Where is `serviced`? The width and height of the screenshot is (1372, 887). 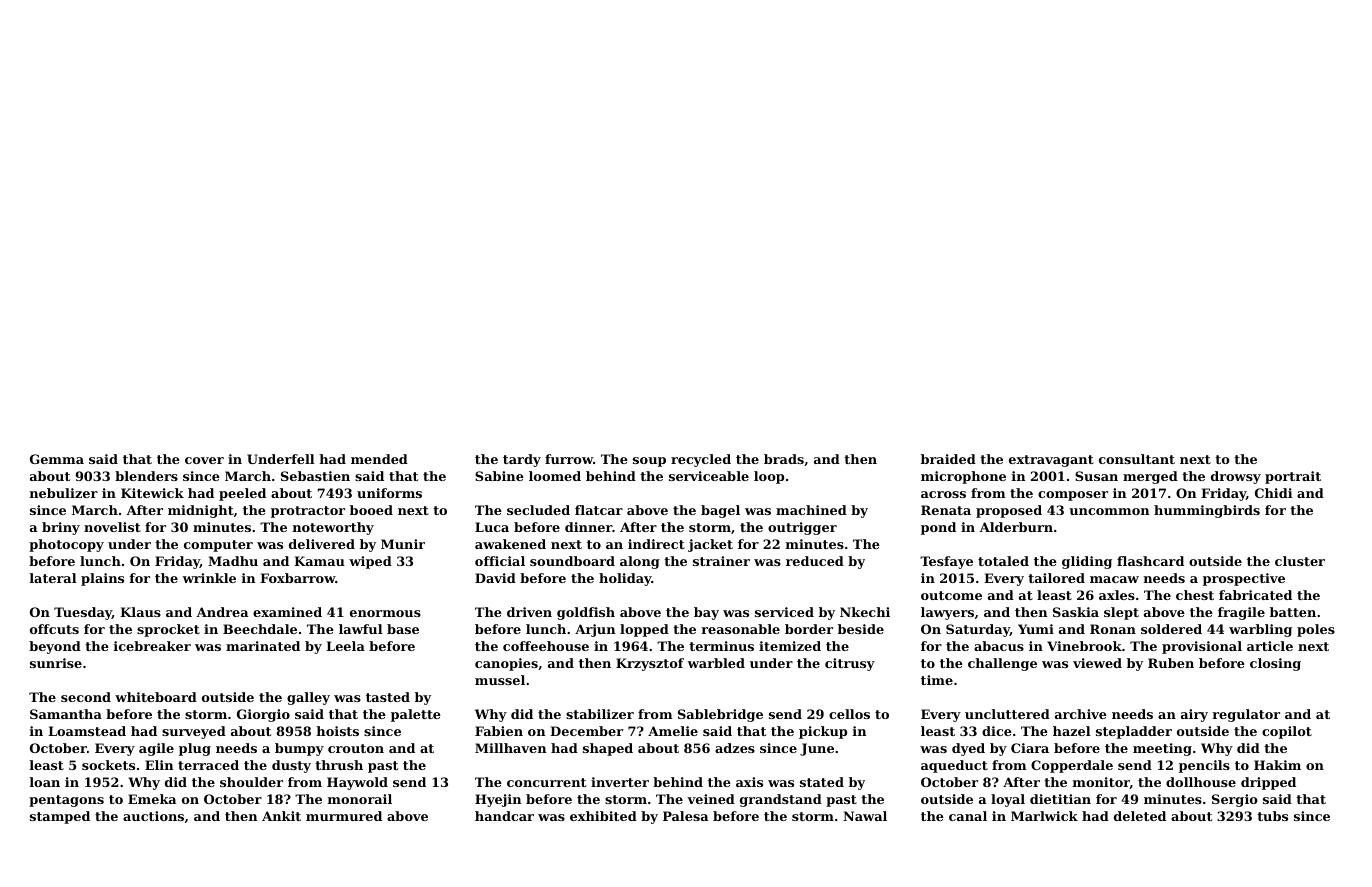
serviced is located at coordinates (784, 612).
